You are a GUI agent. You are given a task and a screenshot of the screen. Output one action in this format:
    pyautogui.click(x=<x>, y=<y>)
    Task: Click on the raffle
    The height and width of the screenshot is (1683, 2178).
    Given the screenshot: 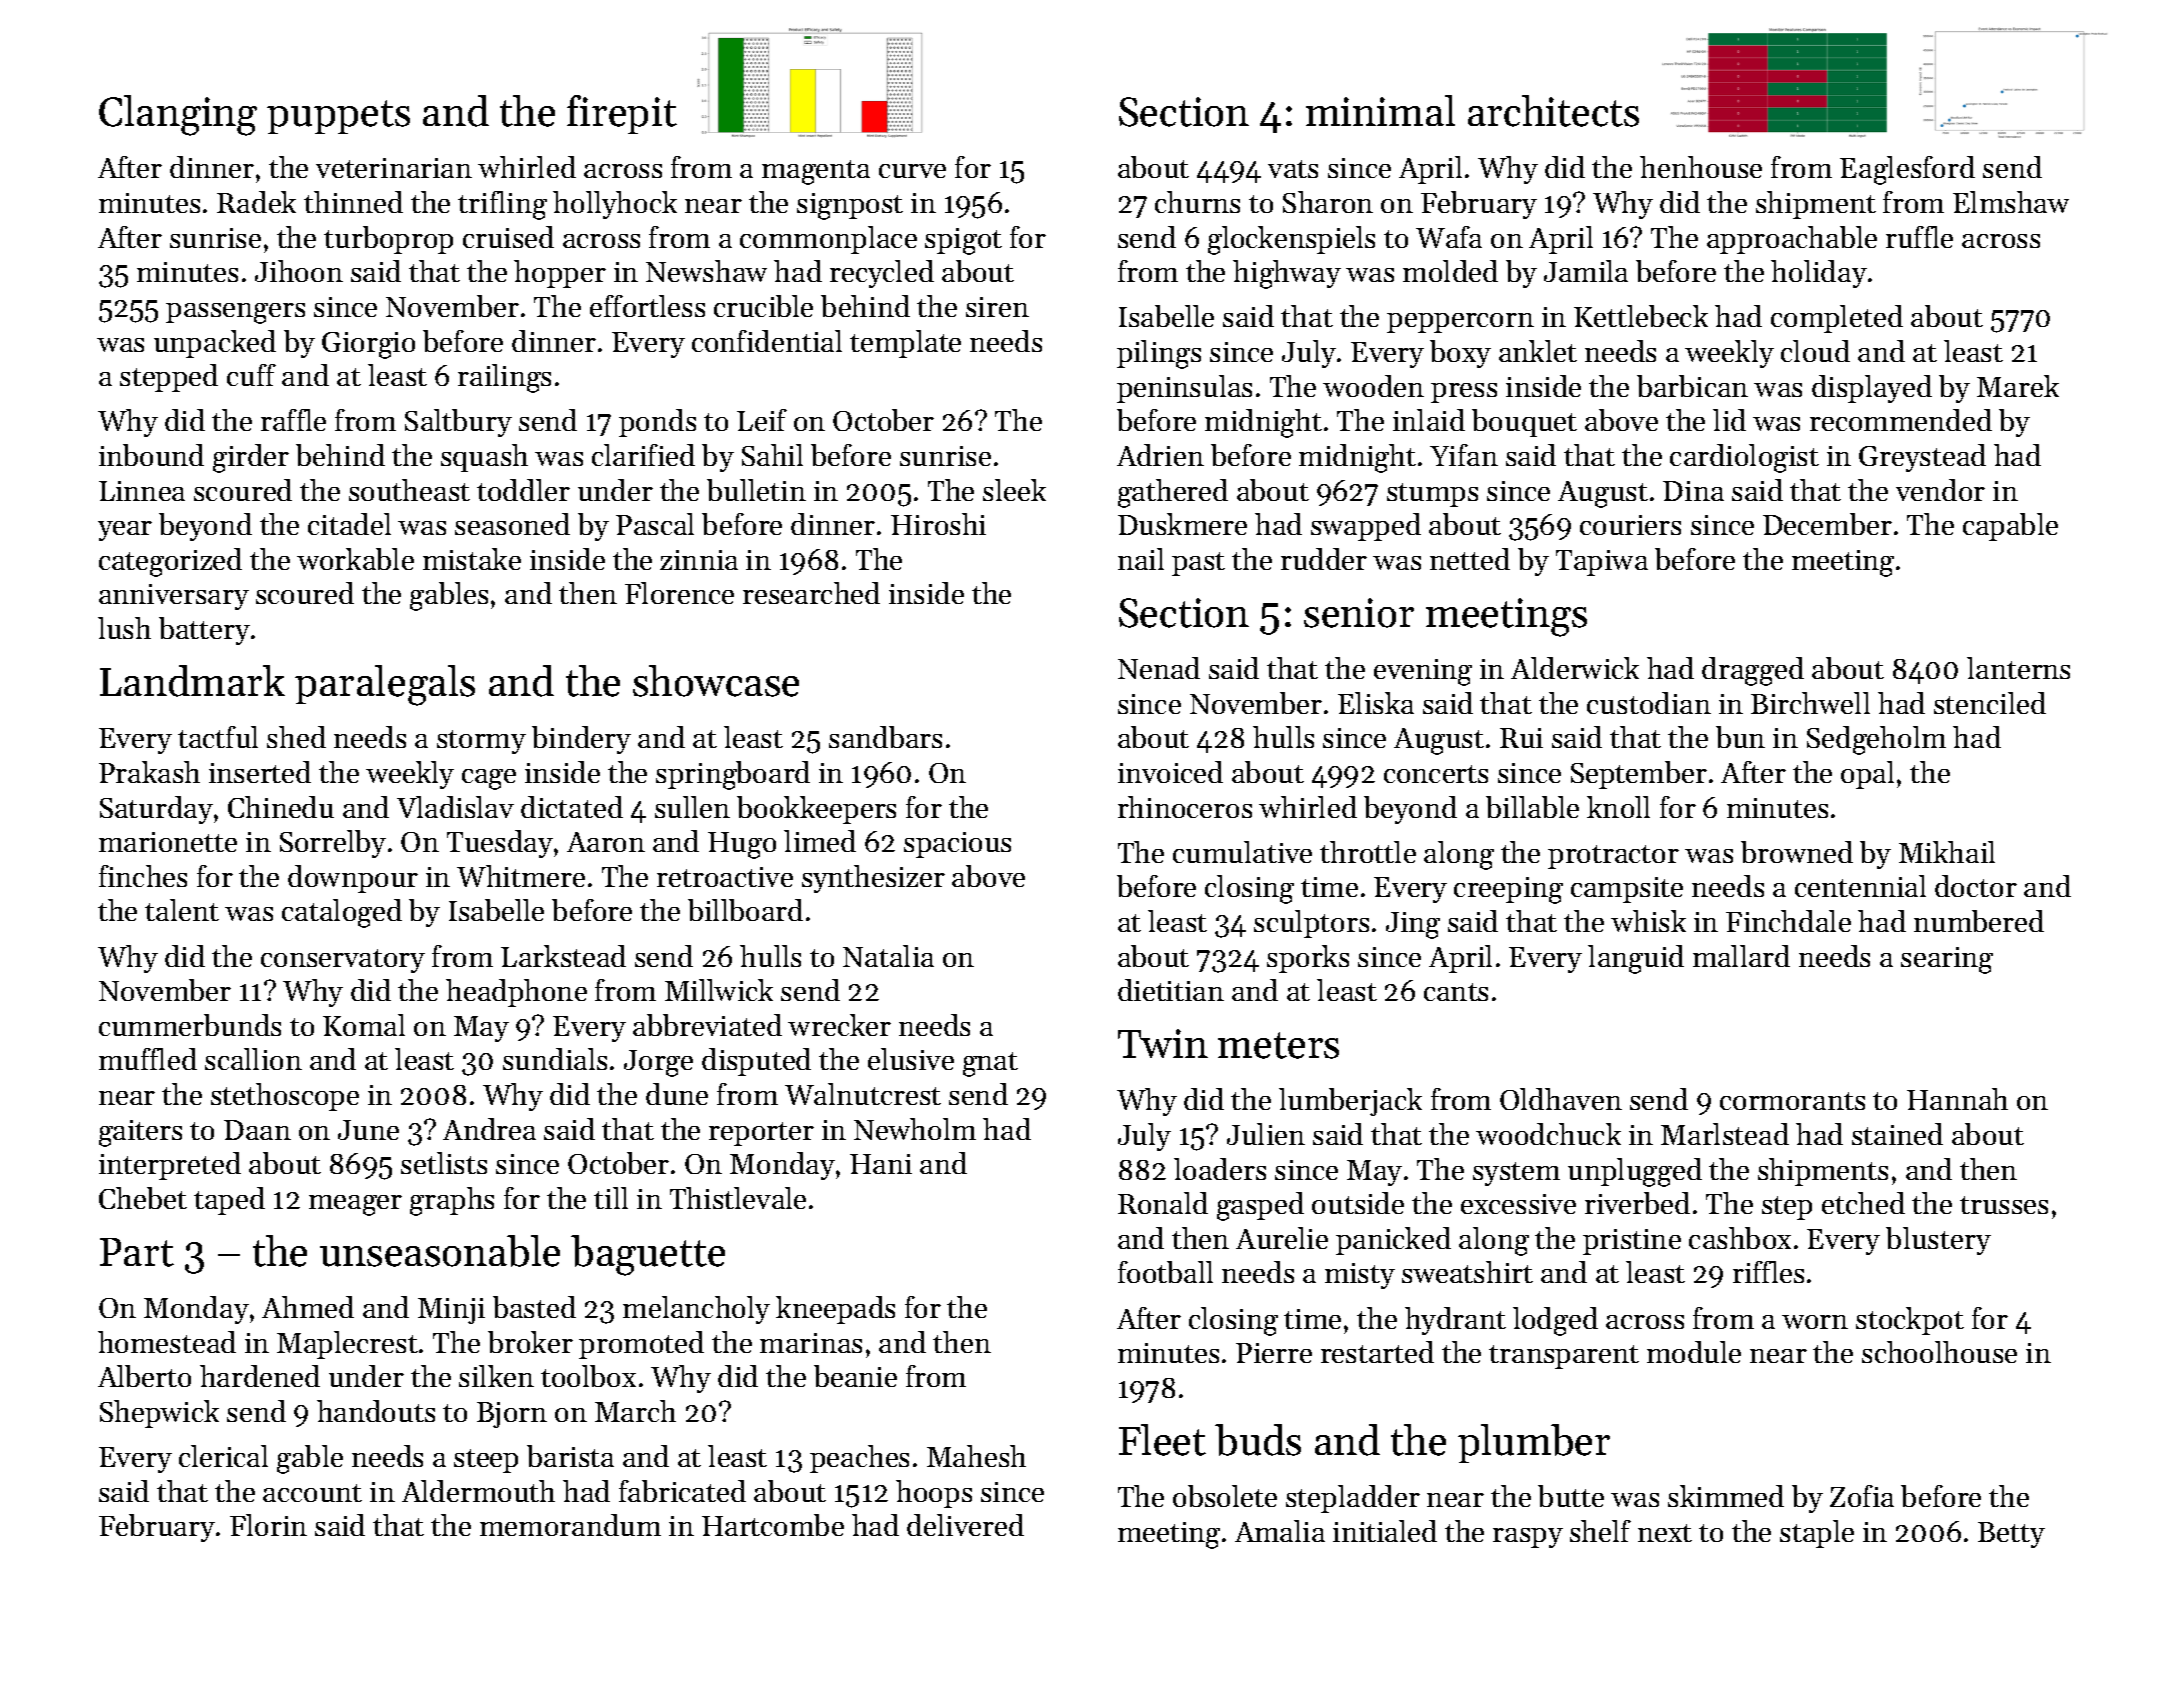 What is the action you would take?
    pyautogui.click(x=293, y=420)
